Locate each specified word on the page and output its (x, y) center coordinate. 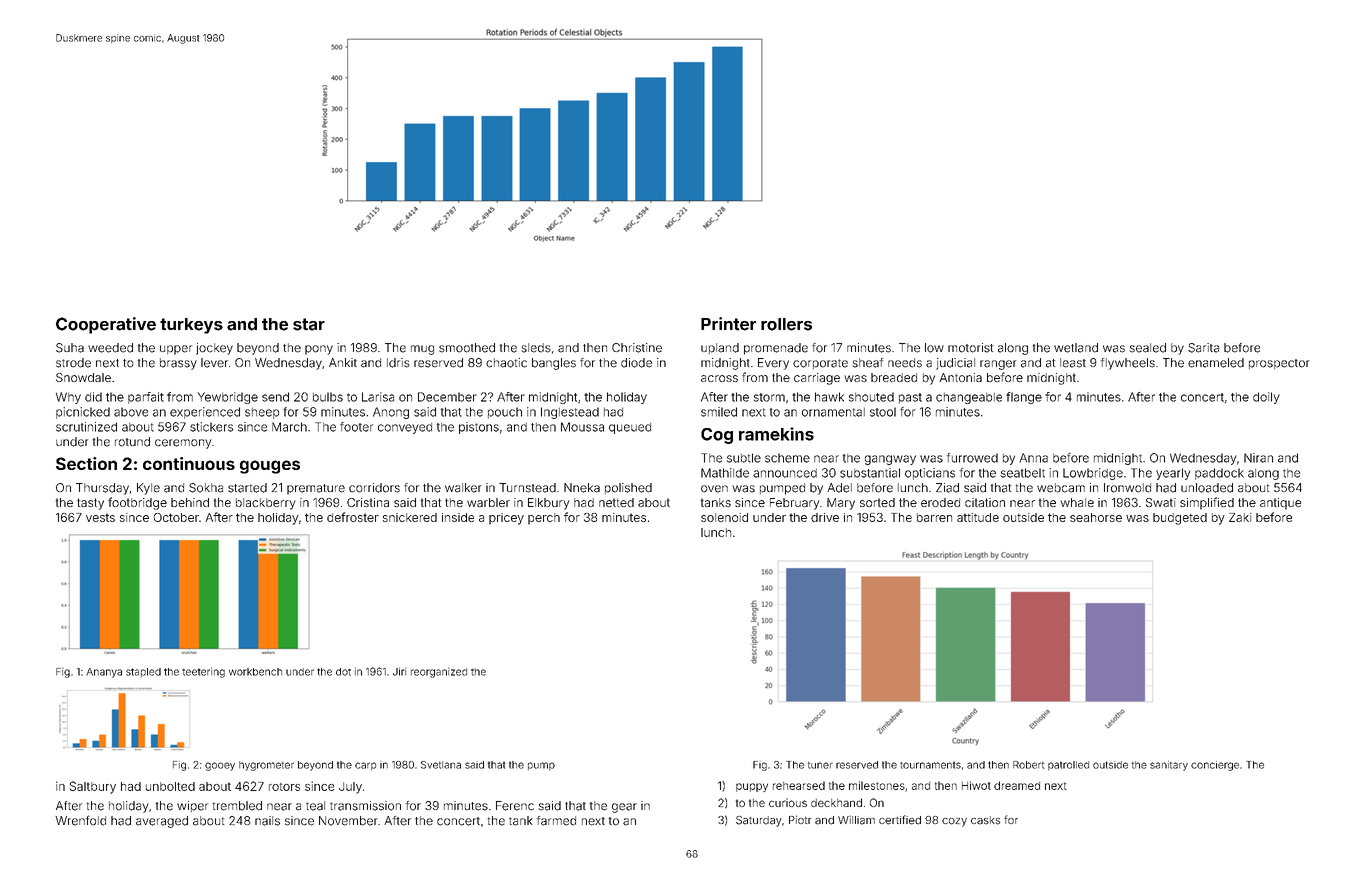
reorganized (439, 672)
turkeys (191, 326)
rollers (786, 324)
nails (267, 821)
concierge (1215, 766)
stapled (143, 672)
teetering (203, 672)
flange (1024, 398)
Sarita (1203, 348)
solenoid (724, 517)
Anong (391, 413)
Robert (1028, 765)
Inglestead (570, 413)
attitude (978, 517)
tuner (820, 765)
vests (100, 517)
